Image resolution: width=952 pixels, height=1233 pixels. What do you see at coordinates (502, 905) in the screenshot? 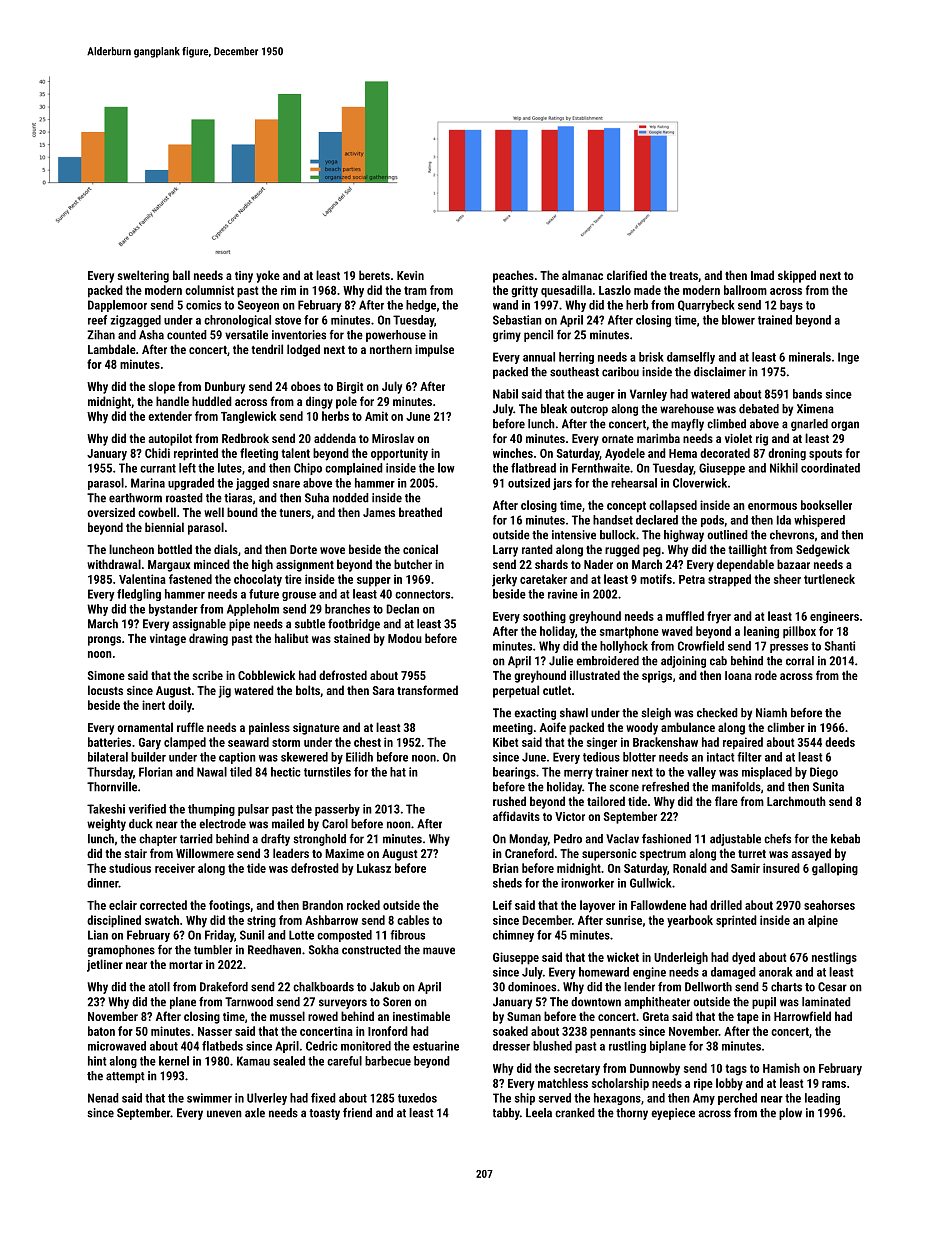
I see `Leif` at bounding box center [502, 905].
